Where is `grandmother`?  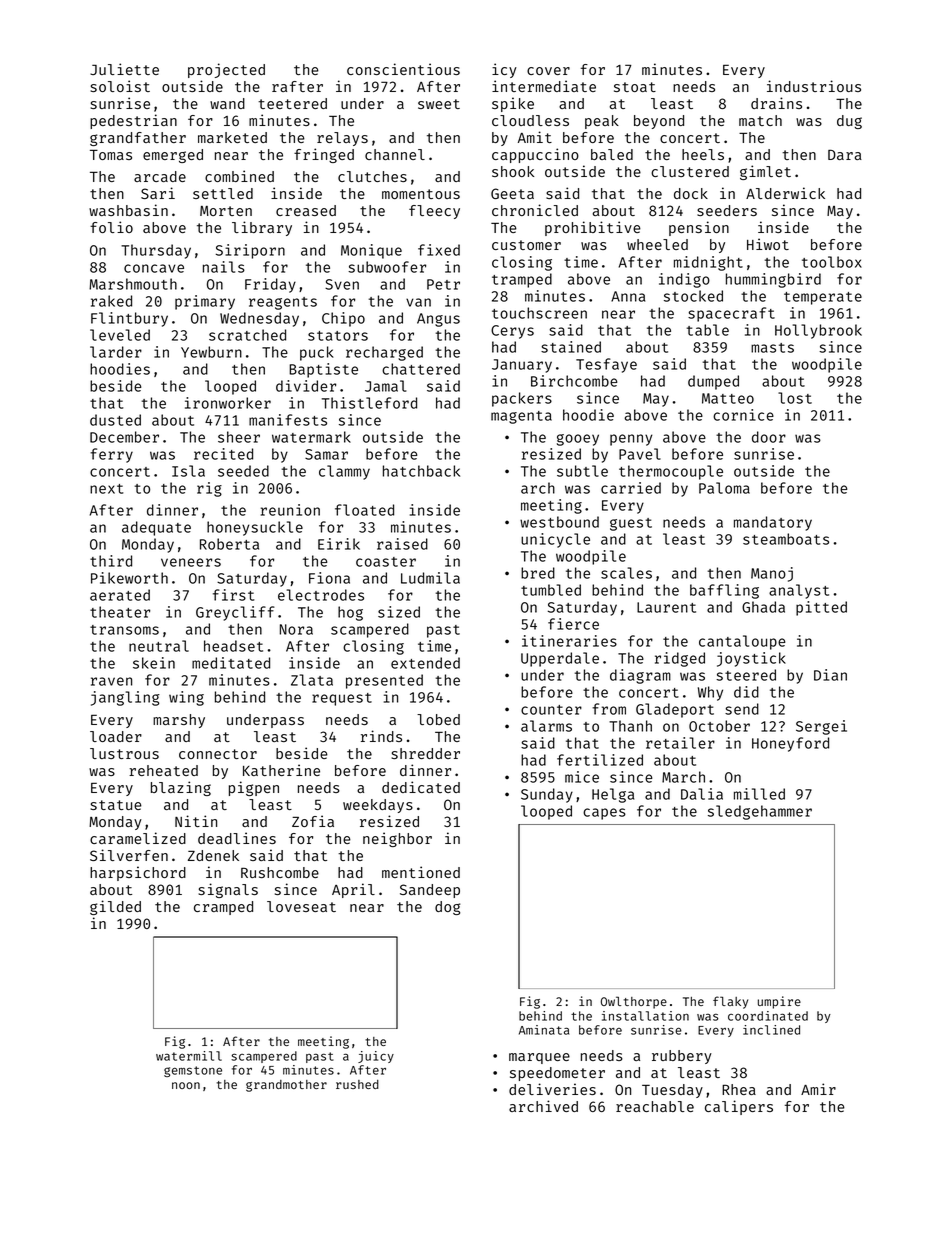 grandmother is located at coordinates (286, 1086).
